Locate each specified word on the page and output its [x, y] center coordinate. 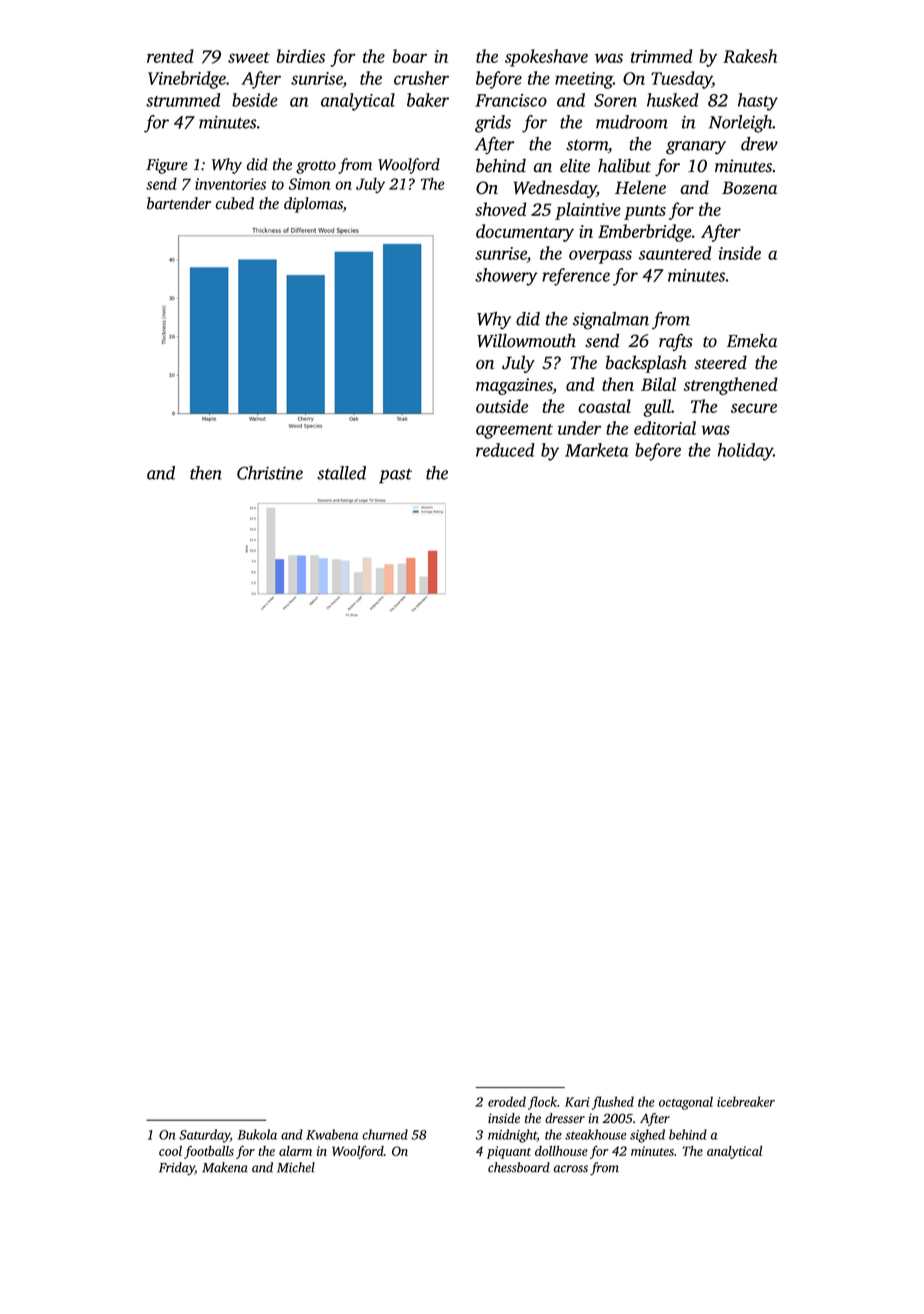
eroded [507, 1101]
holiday [745, 452]
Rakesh [750, 56]
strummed [183, 100]
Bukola [257, 1134]
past [395, 476]
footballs [209, 1152]
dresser [565, 1118]
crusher [421, 78]
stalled [341, 473]
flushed [613, 1103]
